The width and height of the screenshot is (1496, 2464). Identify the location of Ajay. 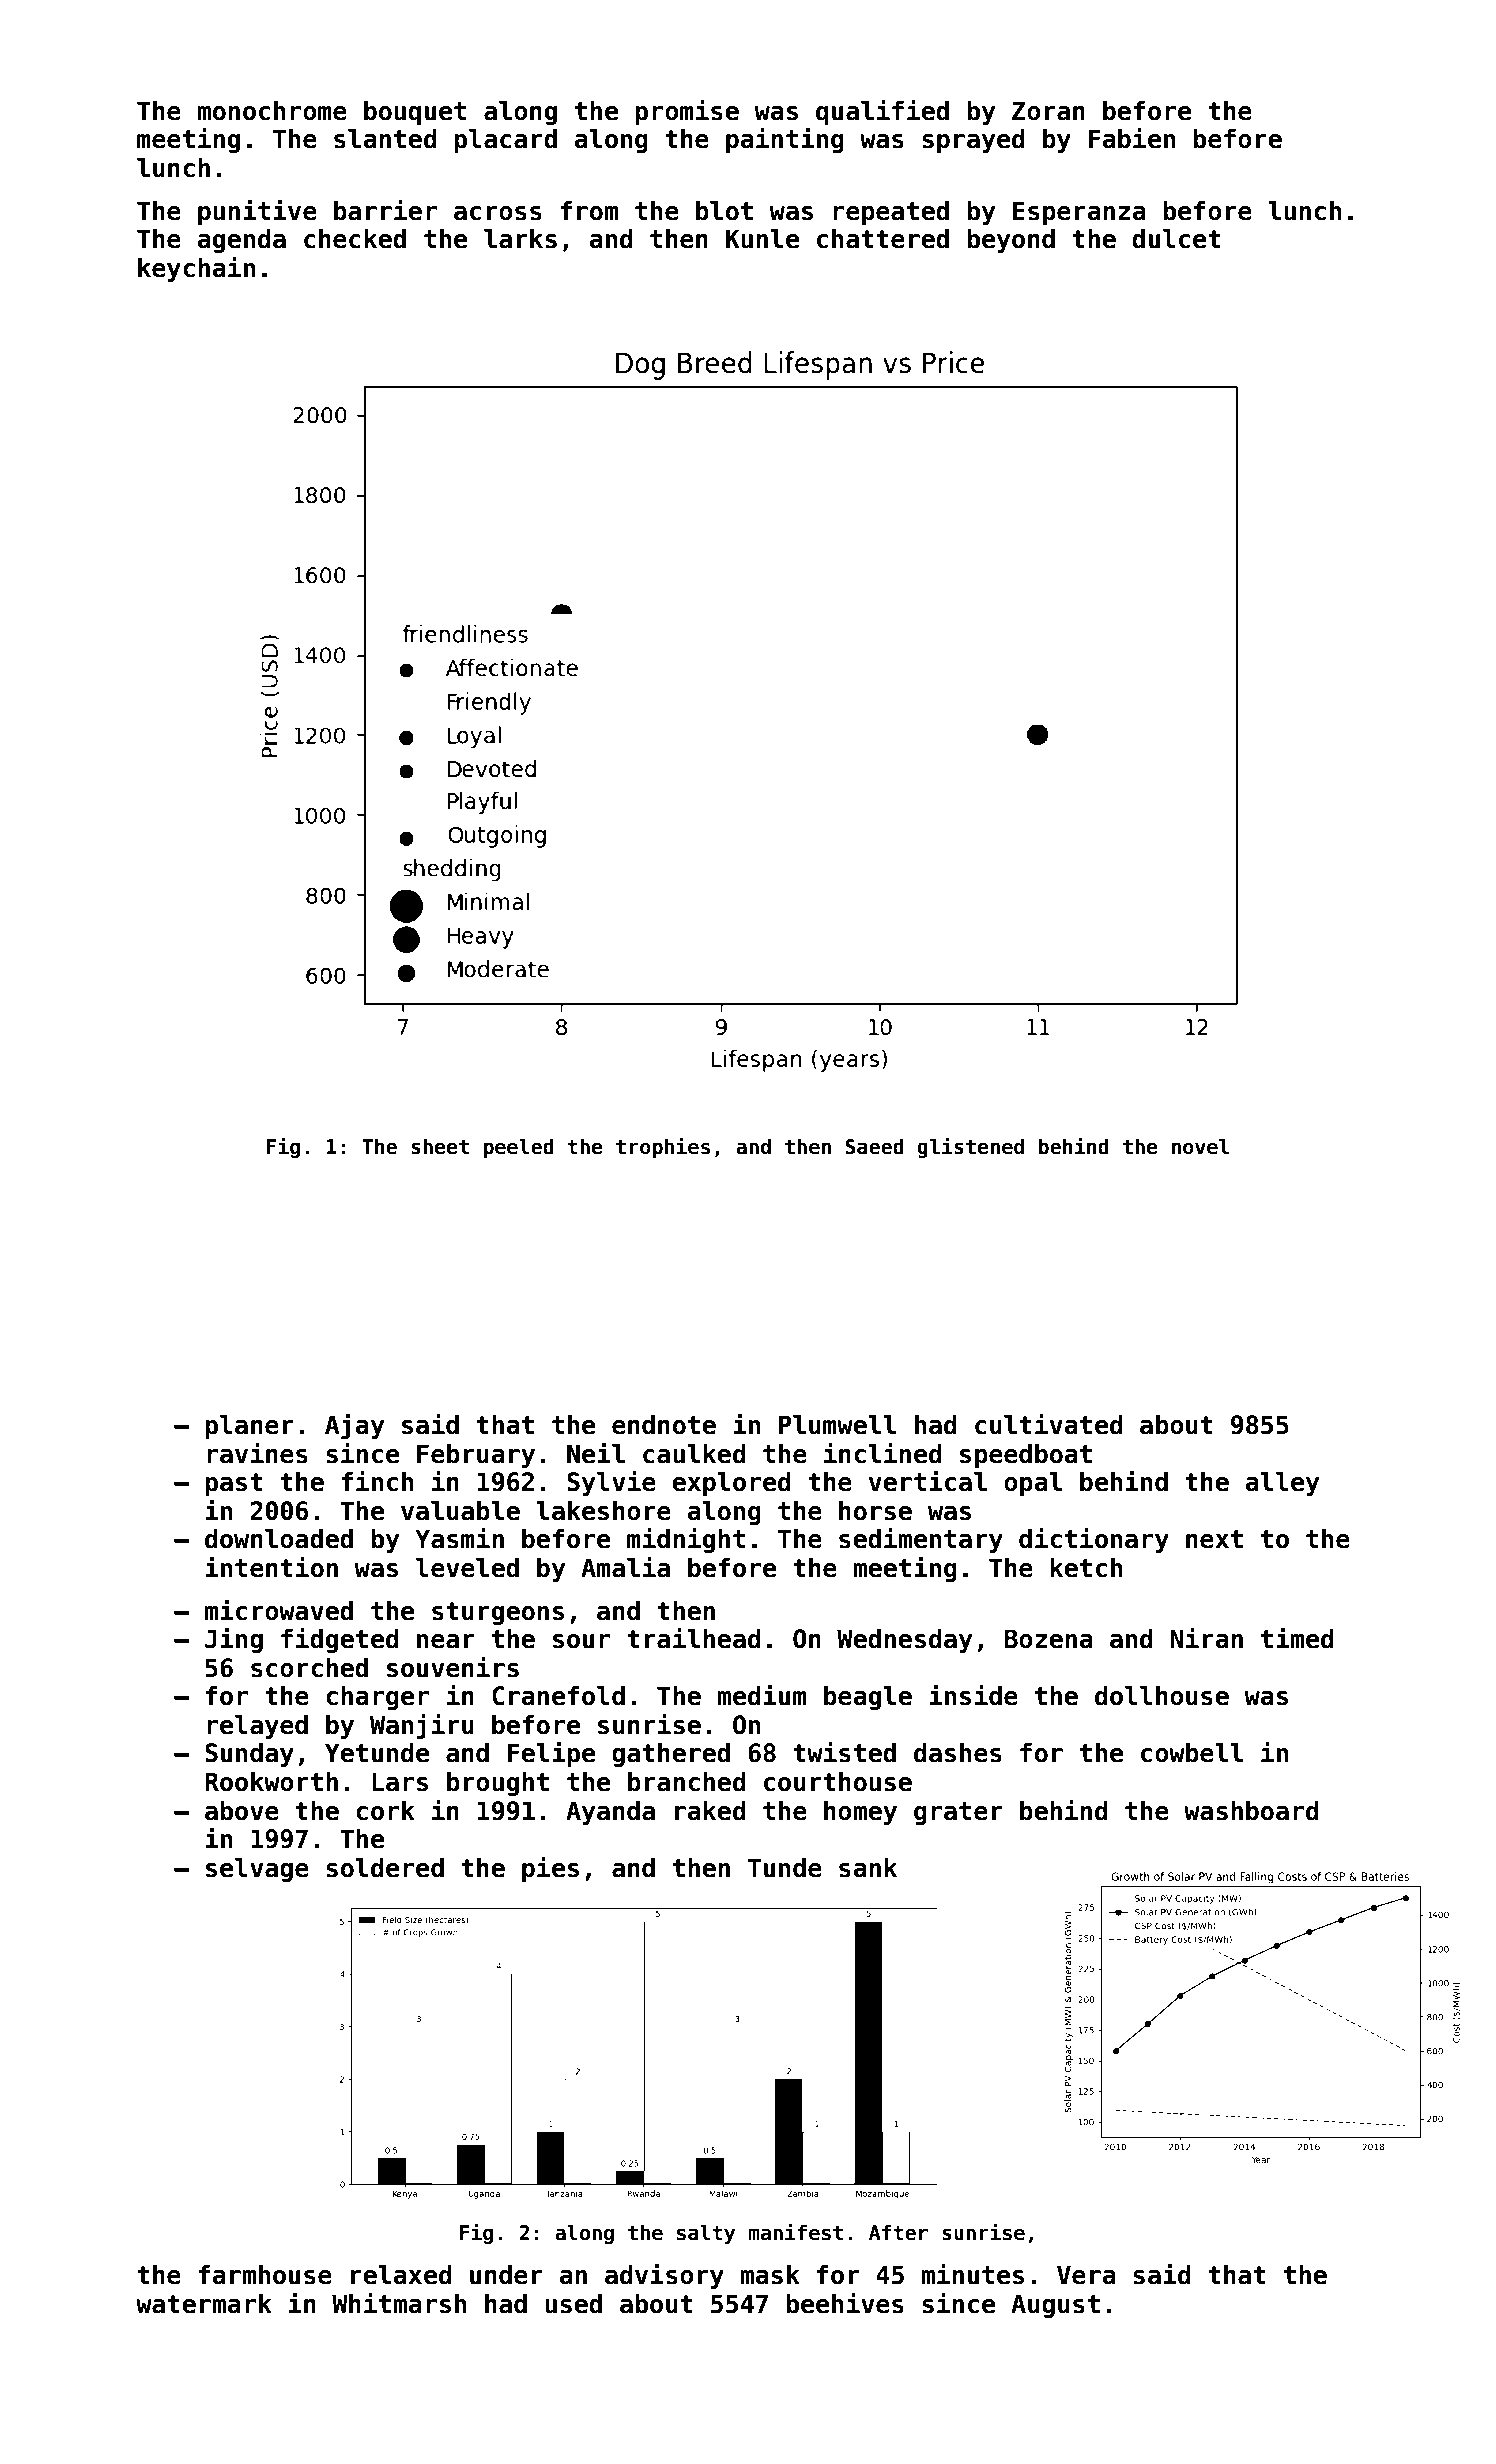
(354, 1426).
